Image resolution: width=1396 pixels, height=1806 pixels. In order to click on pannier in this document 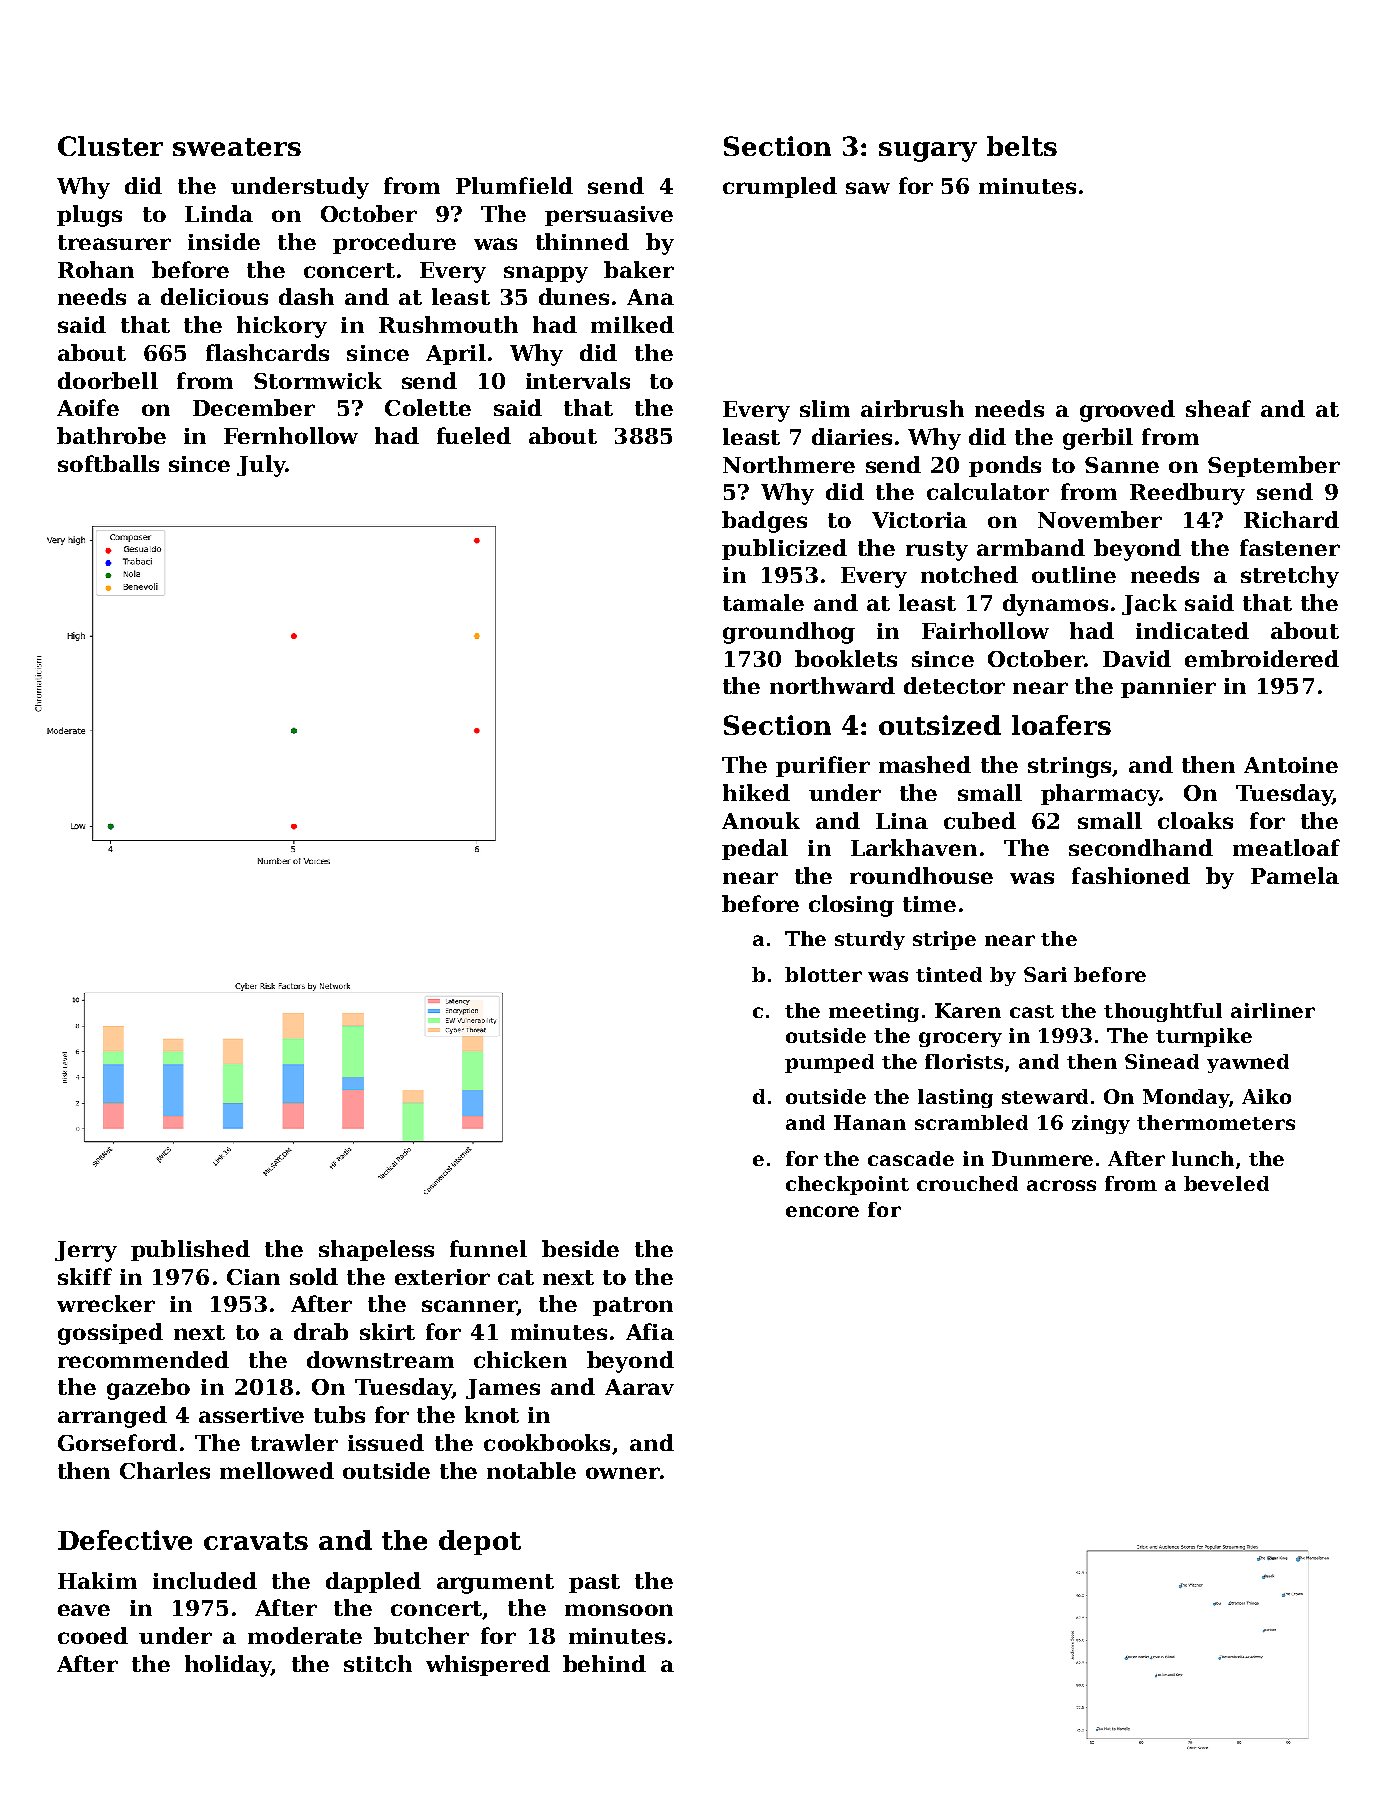, I will do `click(1168, 688)`.
